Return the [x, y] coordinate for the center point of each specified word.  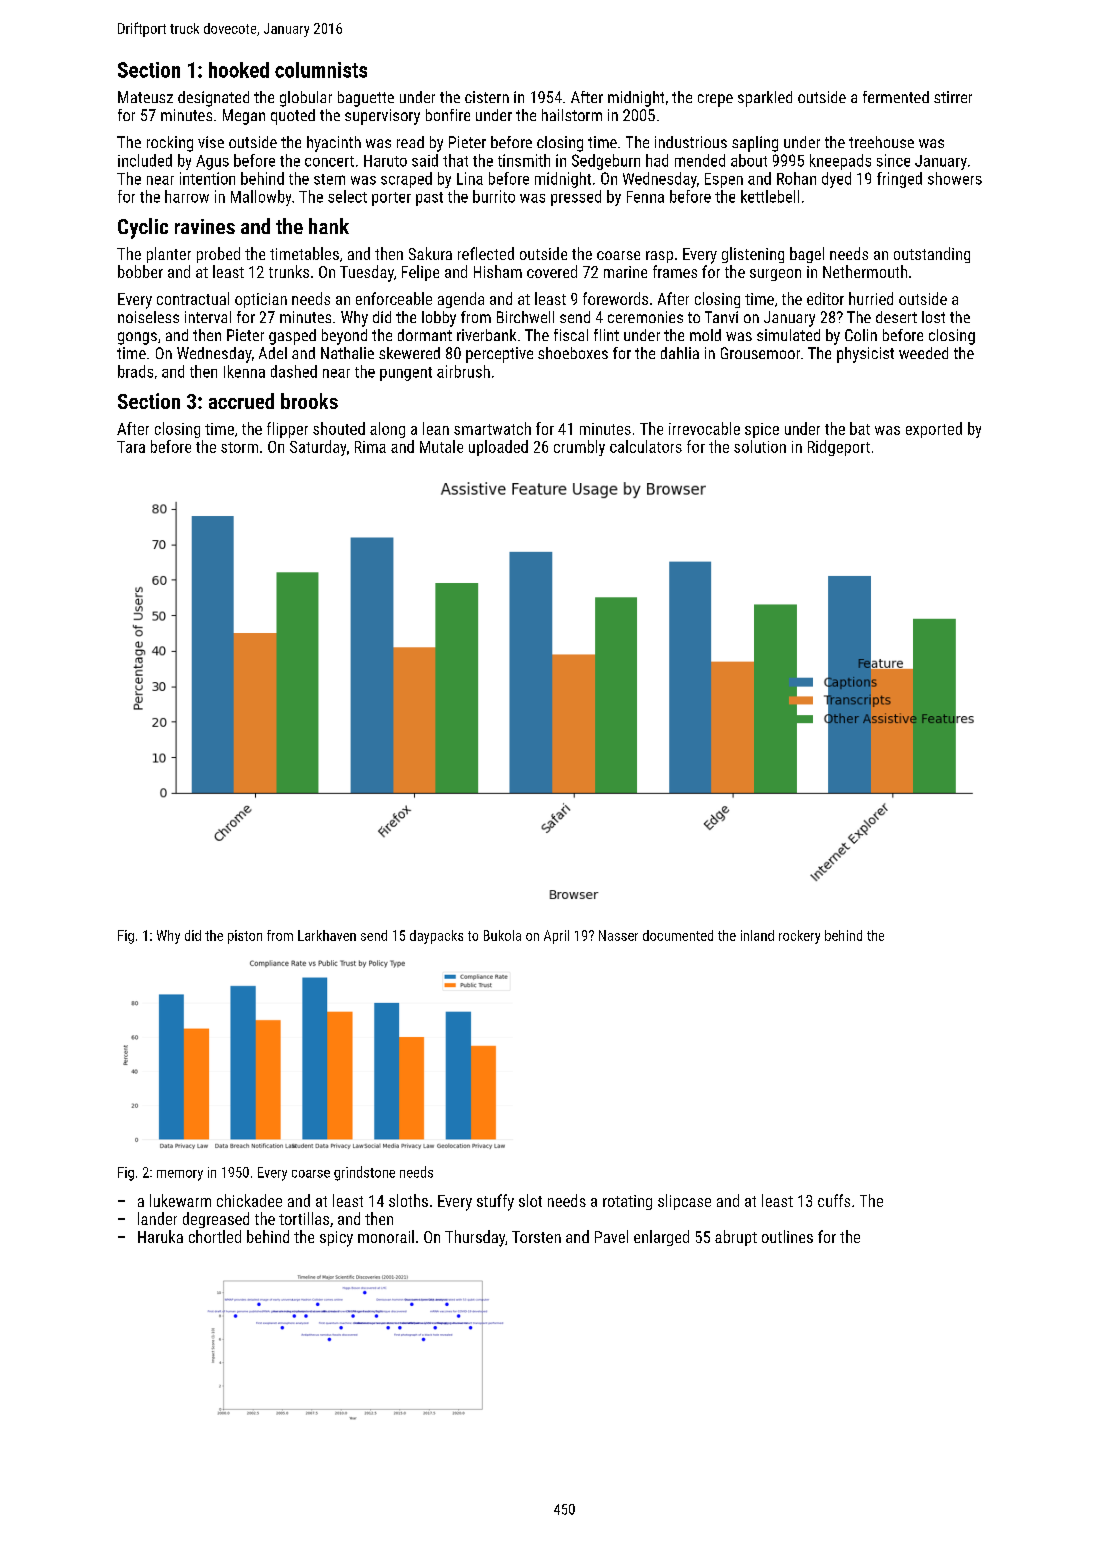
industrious [691, 142]
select [347, 196]
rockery [799, 937]
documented [678, 935]
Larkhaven [327, 935]
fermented [896, 97]
